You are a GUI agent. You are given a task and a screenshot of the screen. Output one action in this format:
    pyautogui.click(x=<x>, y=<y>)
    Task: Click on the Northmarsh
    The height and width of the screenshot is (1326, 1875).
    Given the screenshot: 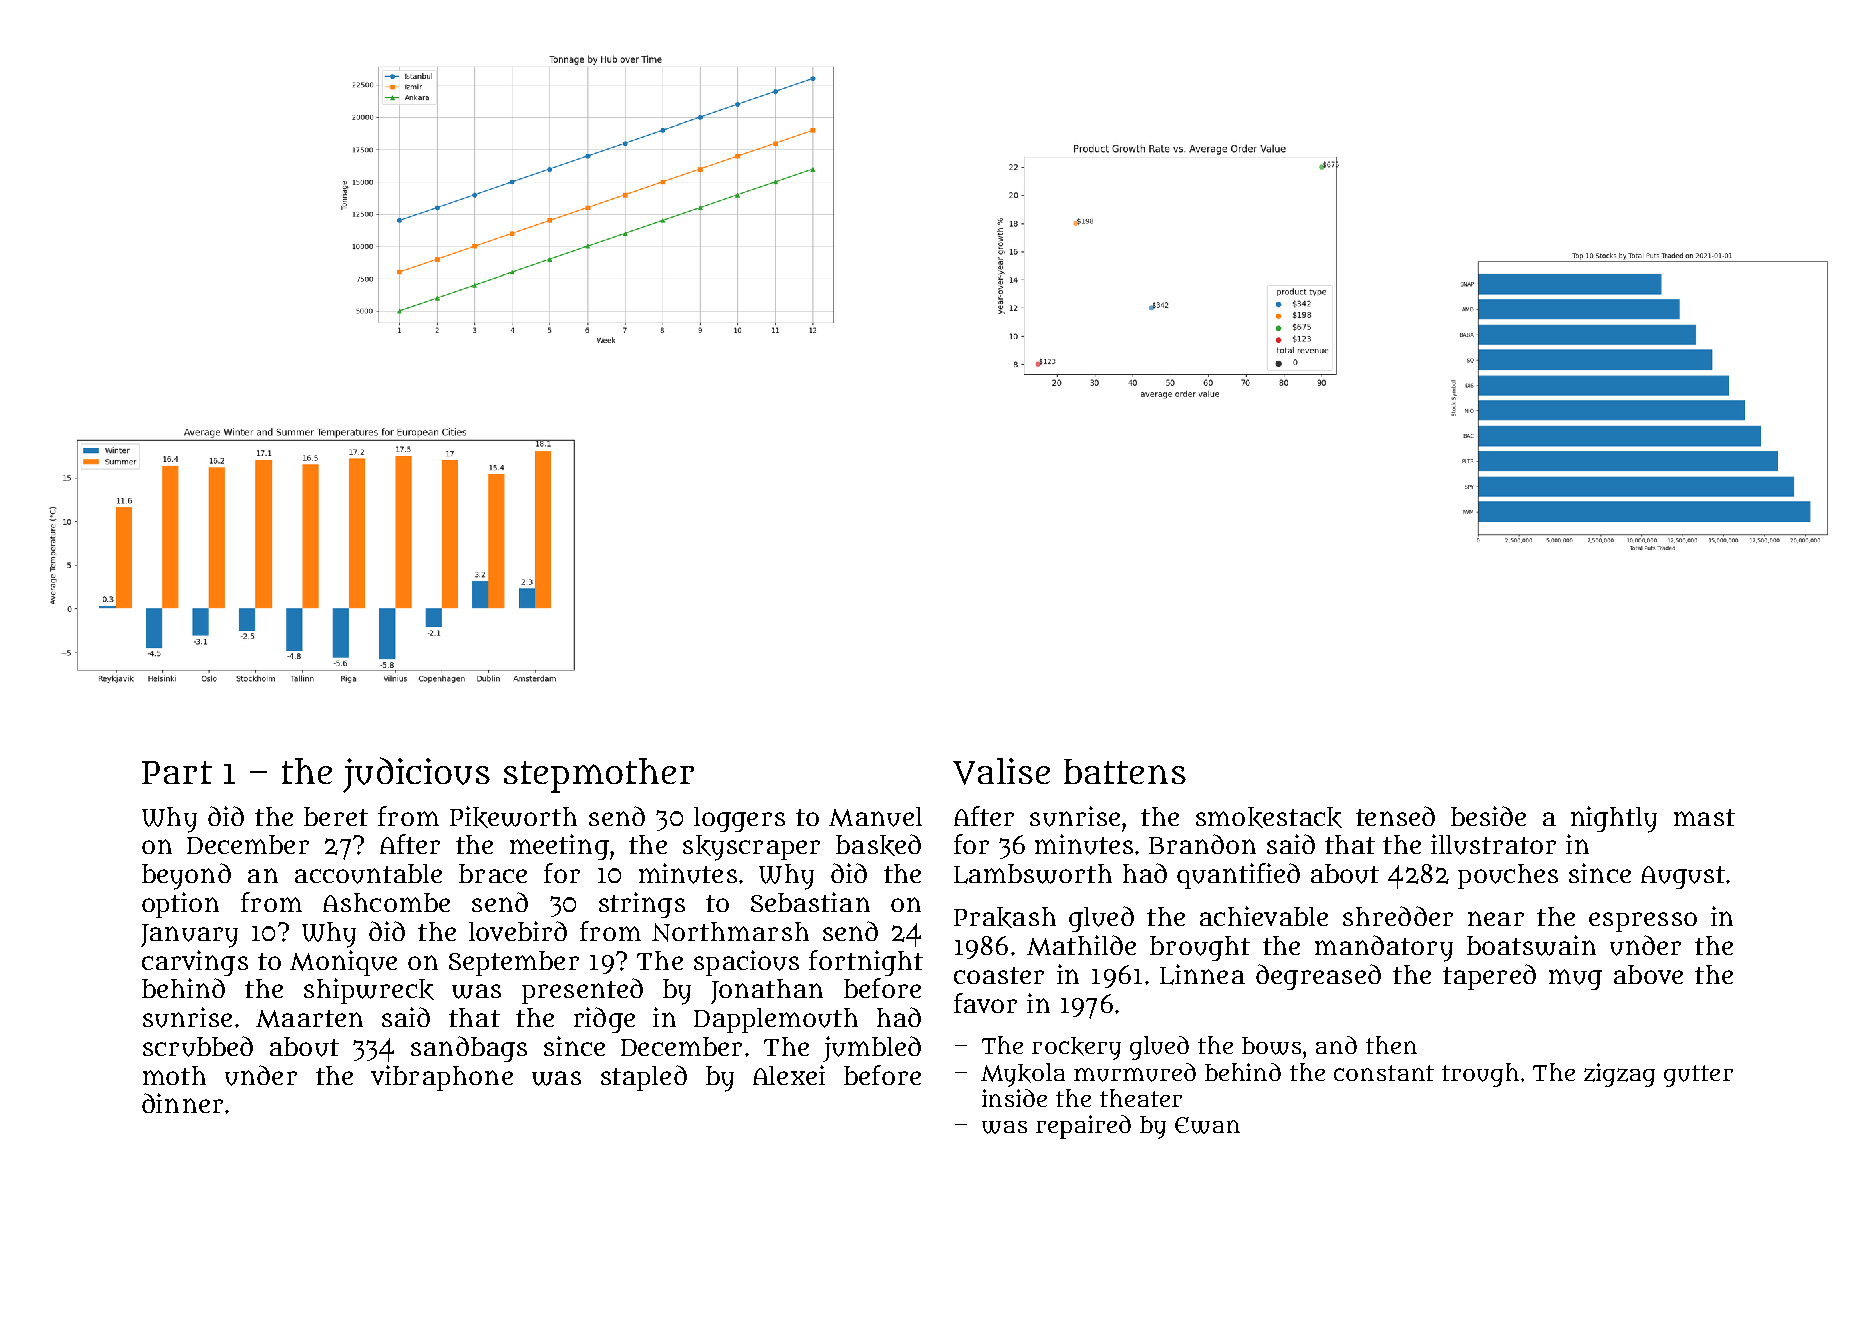 What is the action you would take?
    pyautogui.click(x=730, y=932)
